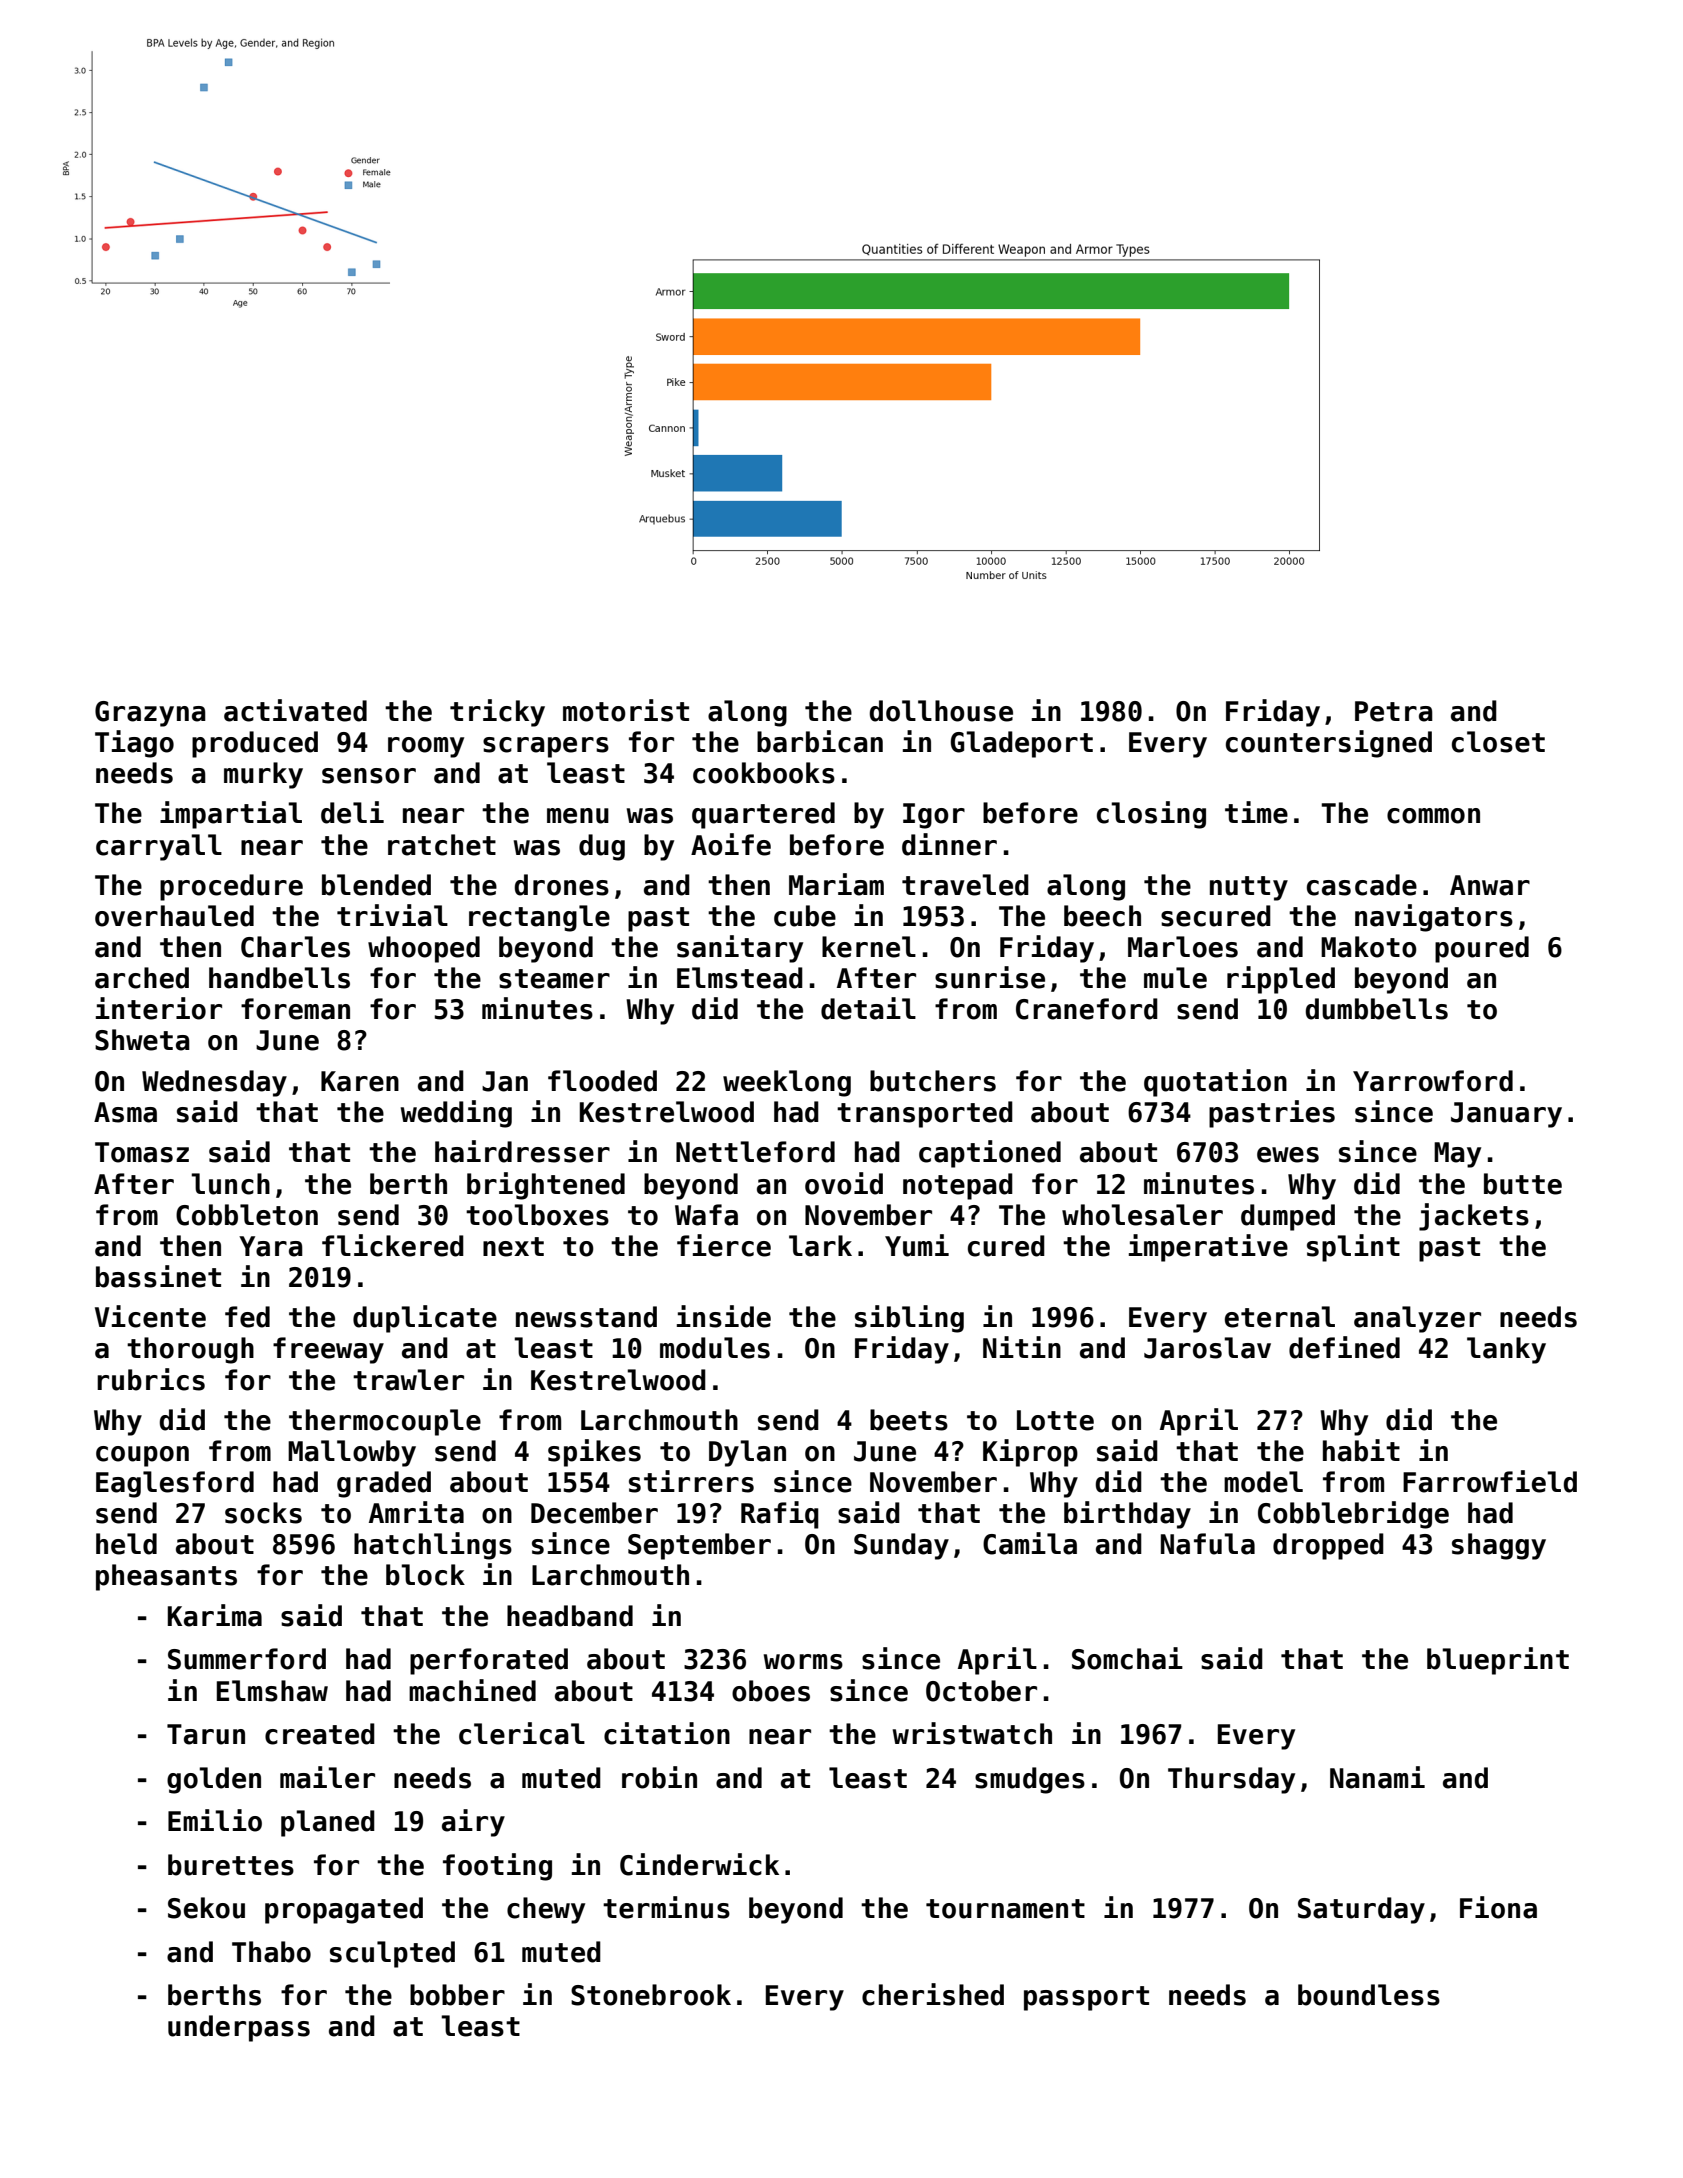 The image size is (1683, 2178). What do you see at coordinates (1506, 1350) in the image?
I see `lanky` at bounding box center [1506, 1350].
